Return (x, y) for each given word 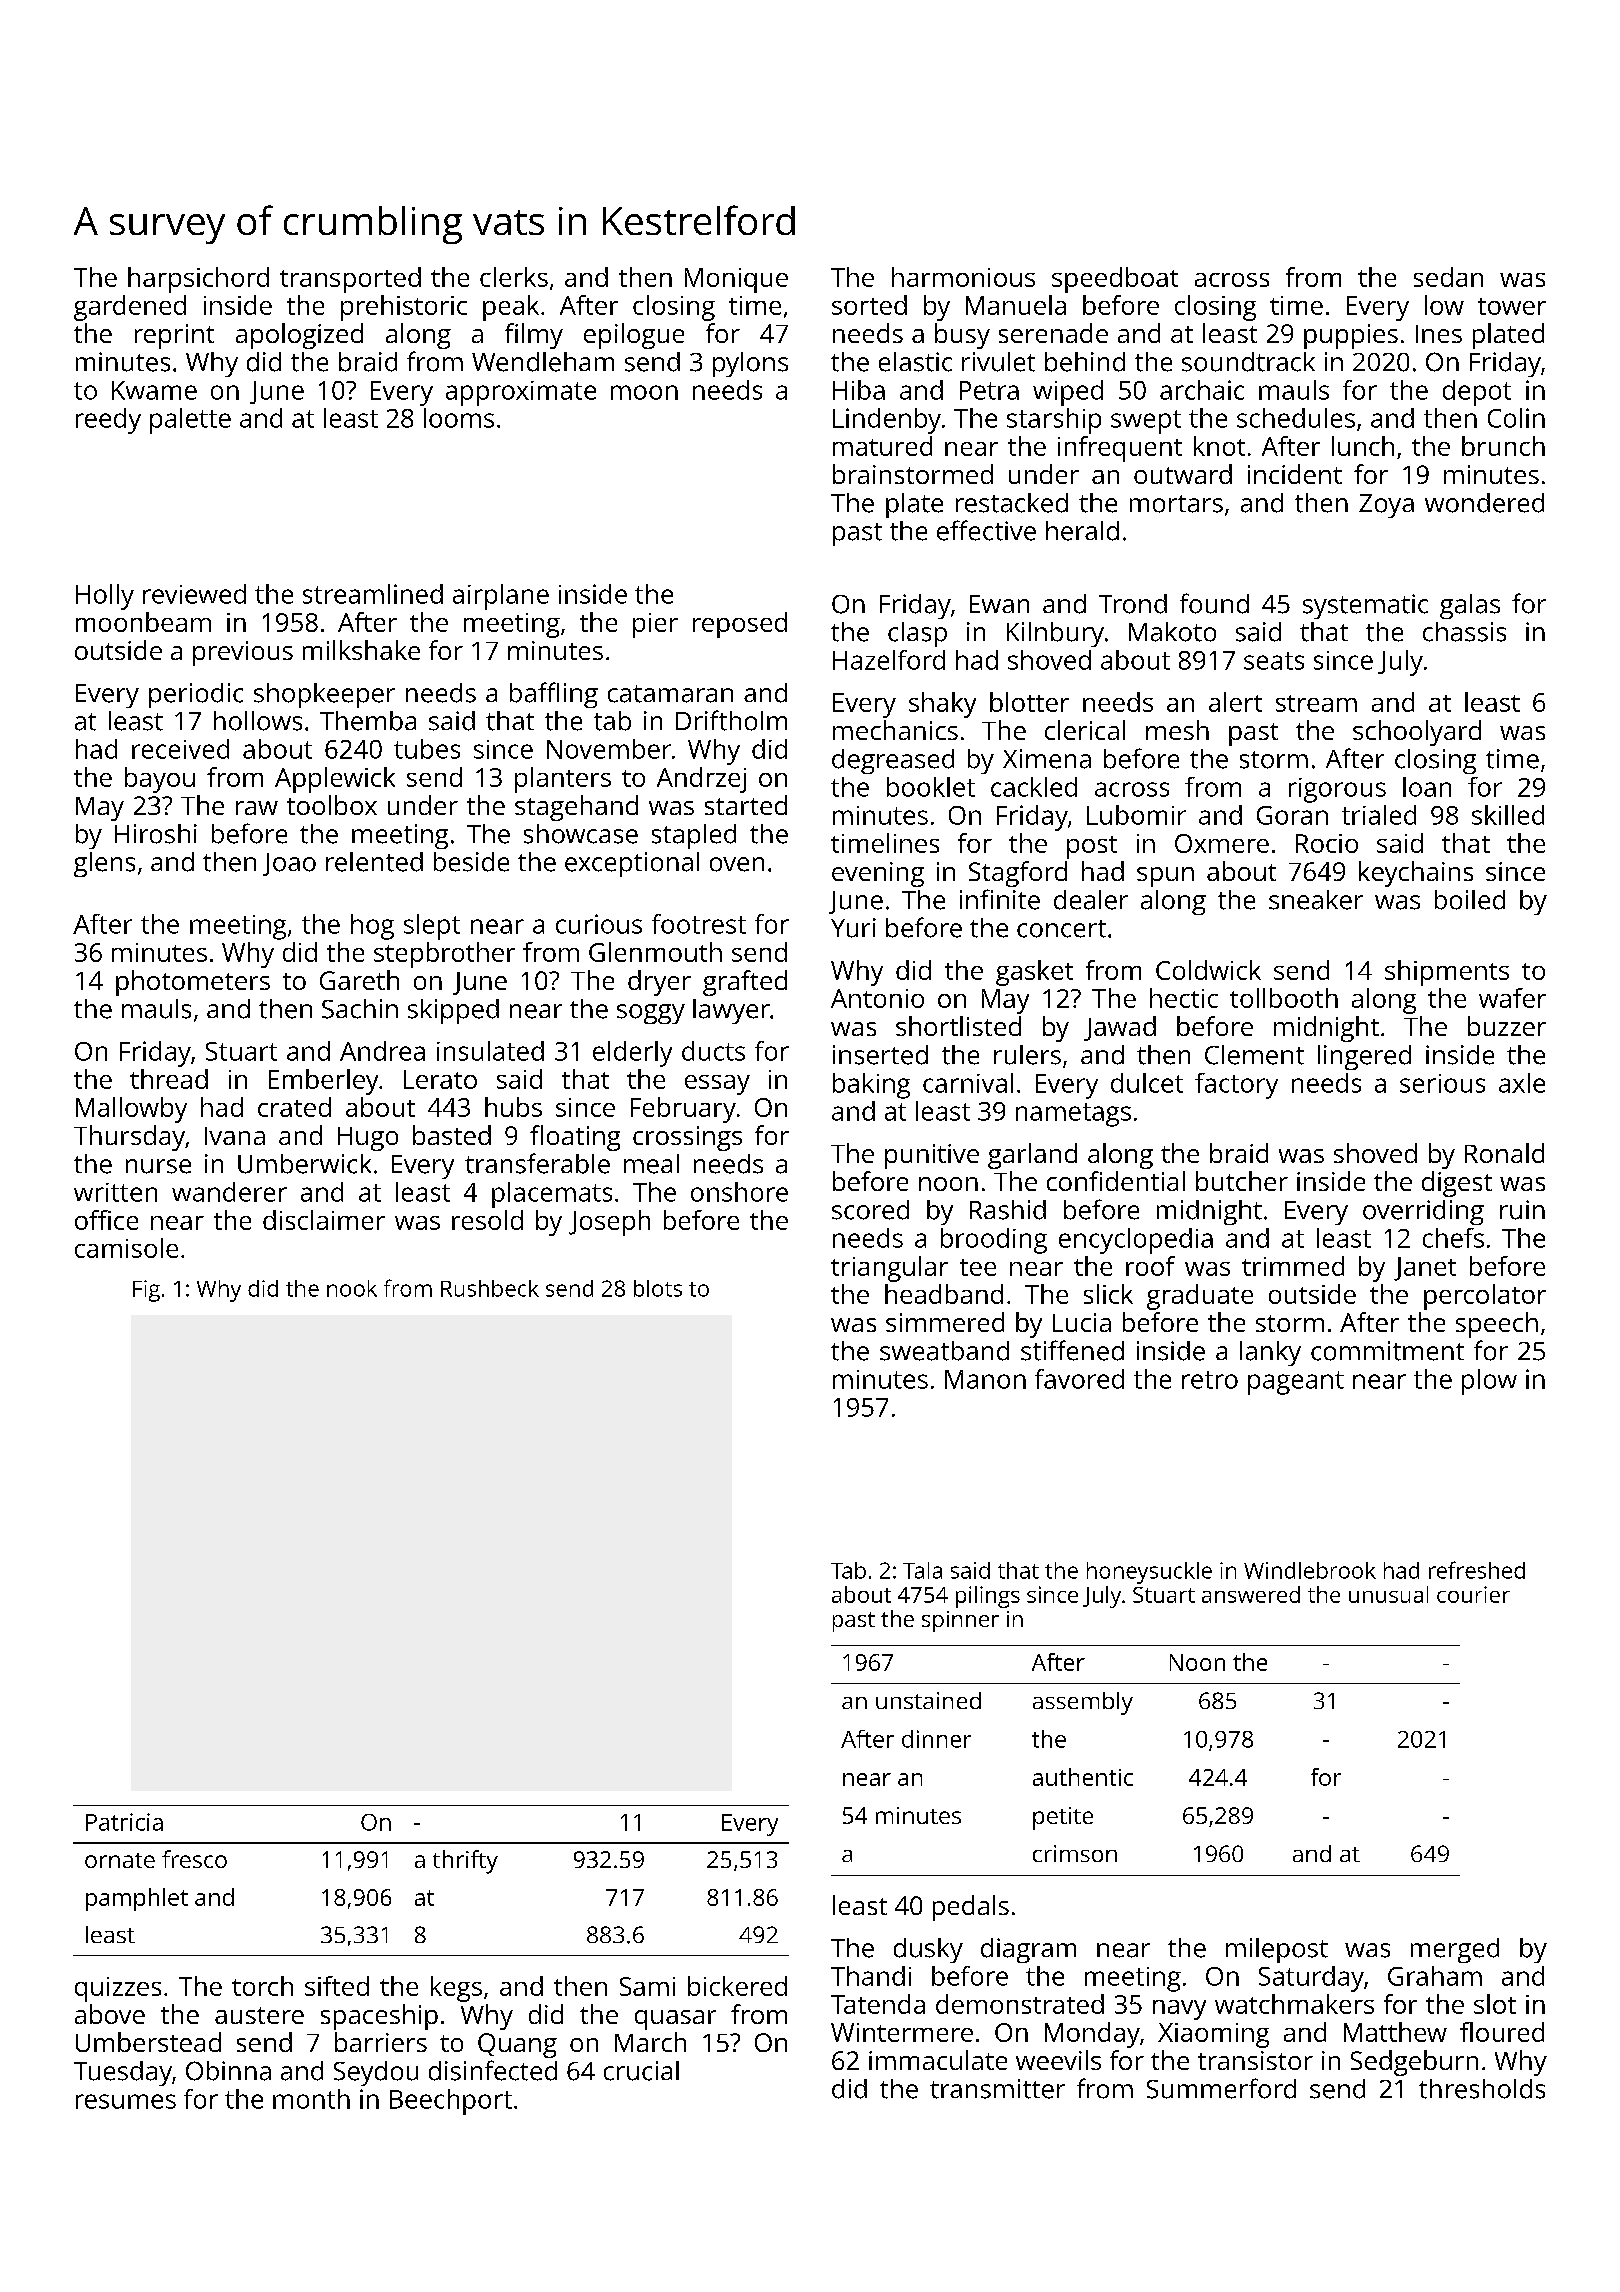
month (311, 2099)
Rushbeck (490, 1288)
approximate (521, 393)
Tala (922, 1570)
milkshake (361, 650)
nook (352, 1288)
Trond (1133, 604)
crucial (641, 2071)
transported (350, 280)
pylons (750, 364)
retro (1210, 1380)
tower (1512, 306)
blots (658, 1288)
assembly (1083, 1703)
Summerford (1221, 2088)
